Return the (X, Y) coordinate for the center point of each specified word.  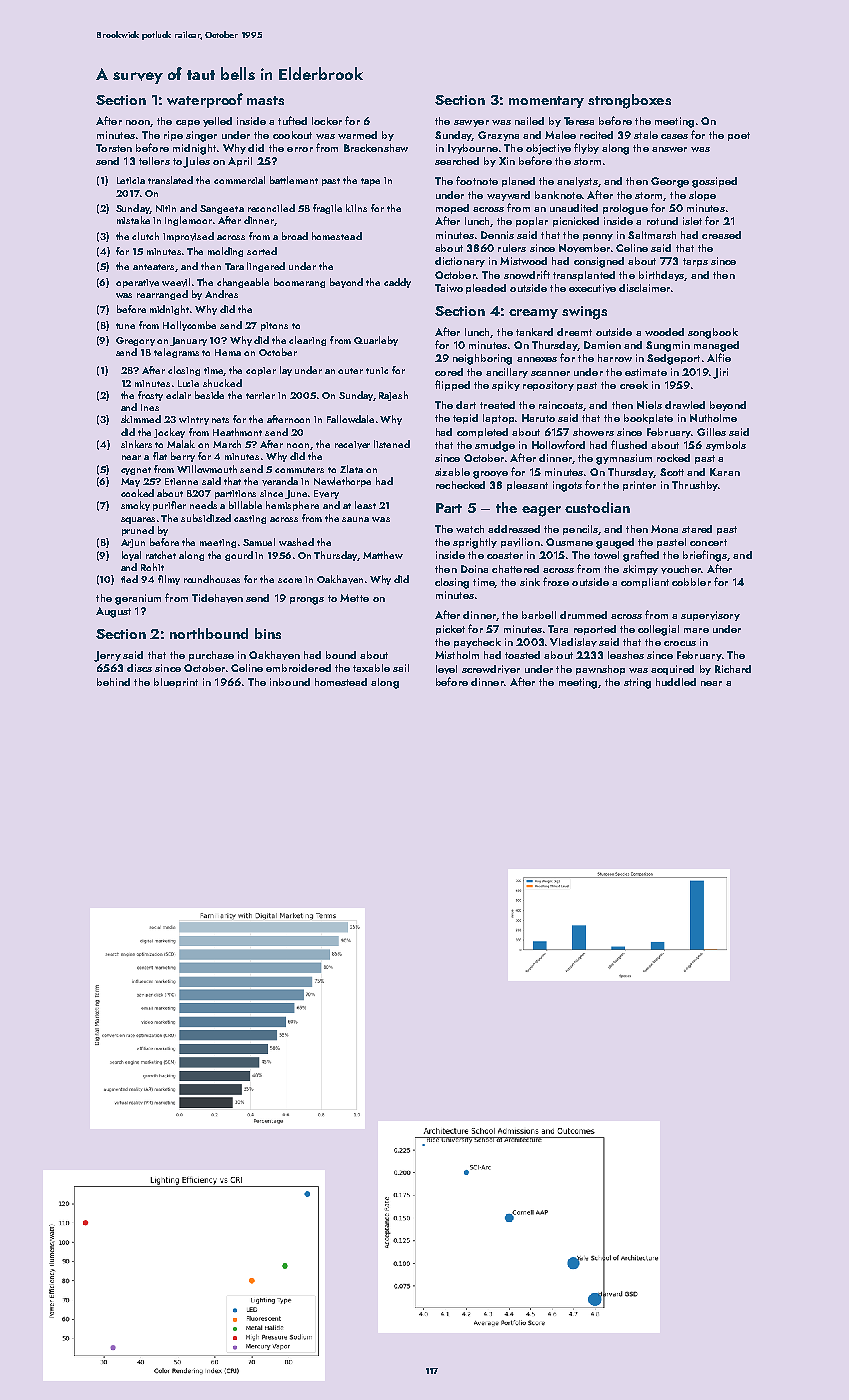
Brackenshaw (376, 148)
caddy (397, 283)
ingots (567, 486)
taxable (371, 668)
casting (250, 519)
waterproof (205, 100)
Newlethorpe (342, 482)
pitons (274, 326)
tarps (695, 262)
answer (669, 149)
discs (139, 668)
